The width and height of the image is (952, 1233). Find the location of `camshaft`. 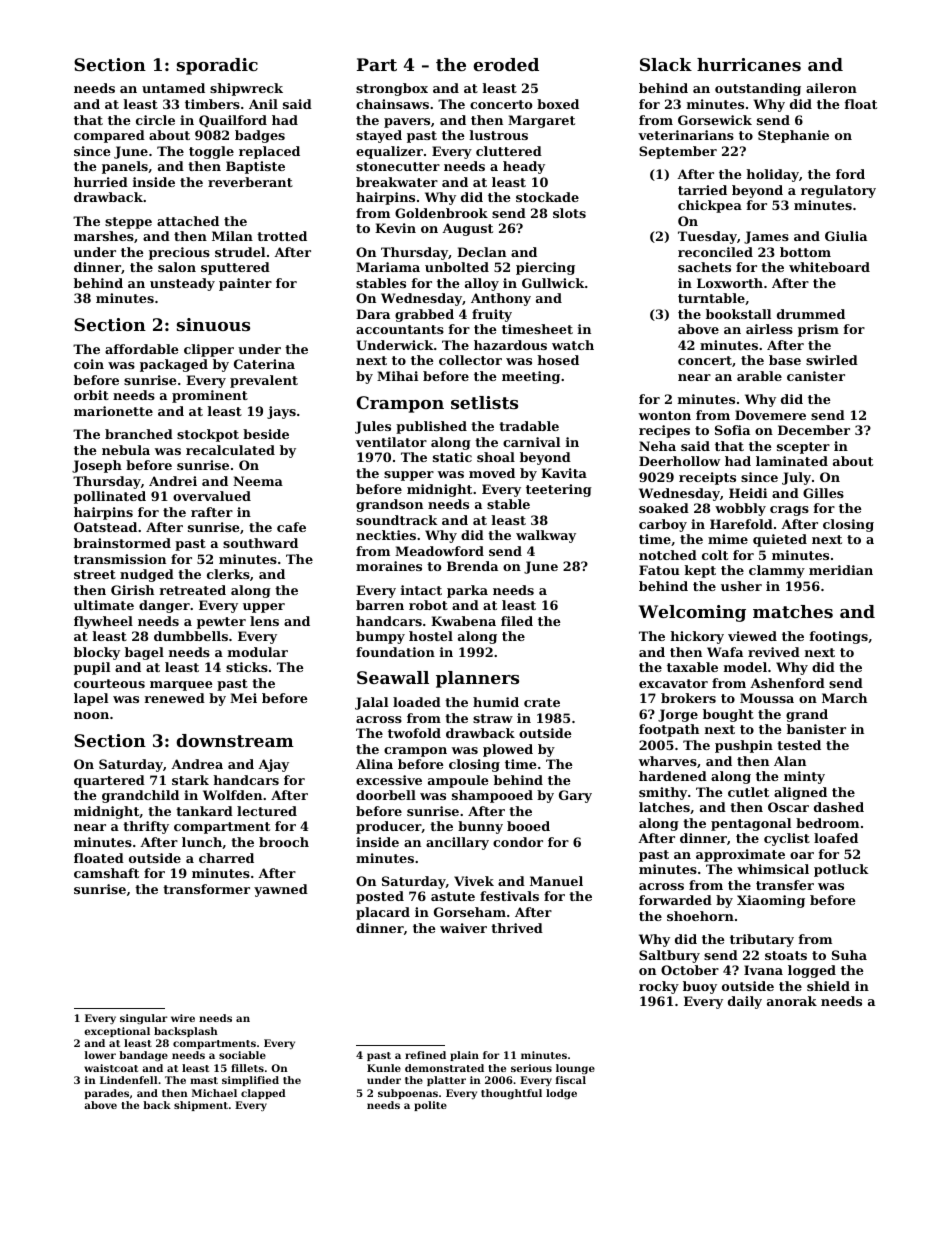

camshaft is located at coordinates (106, 873).
